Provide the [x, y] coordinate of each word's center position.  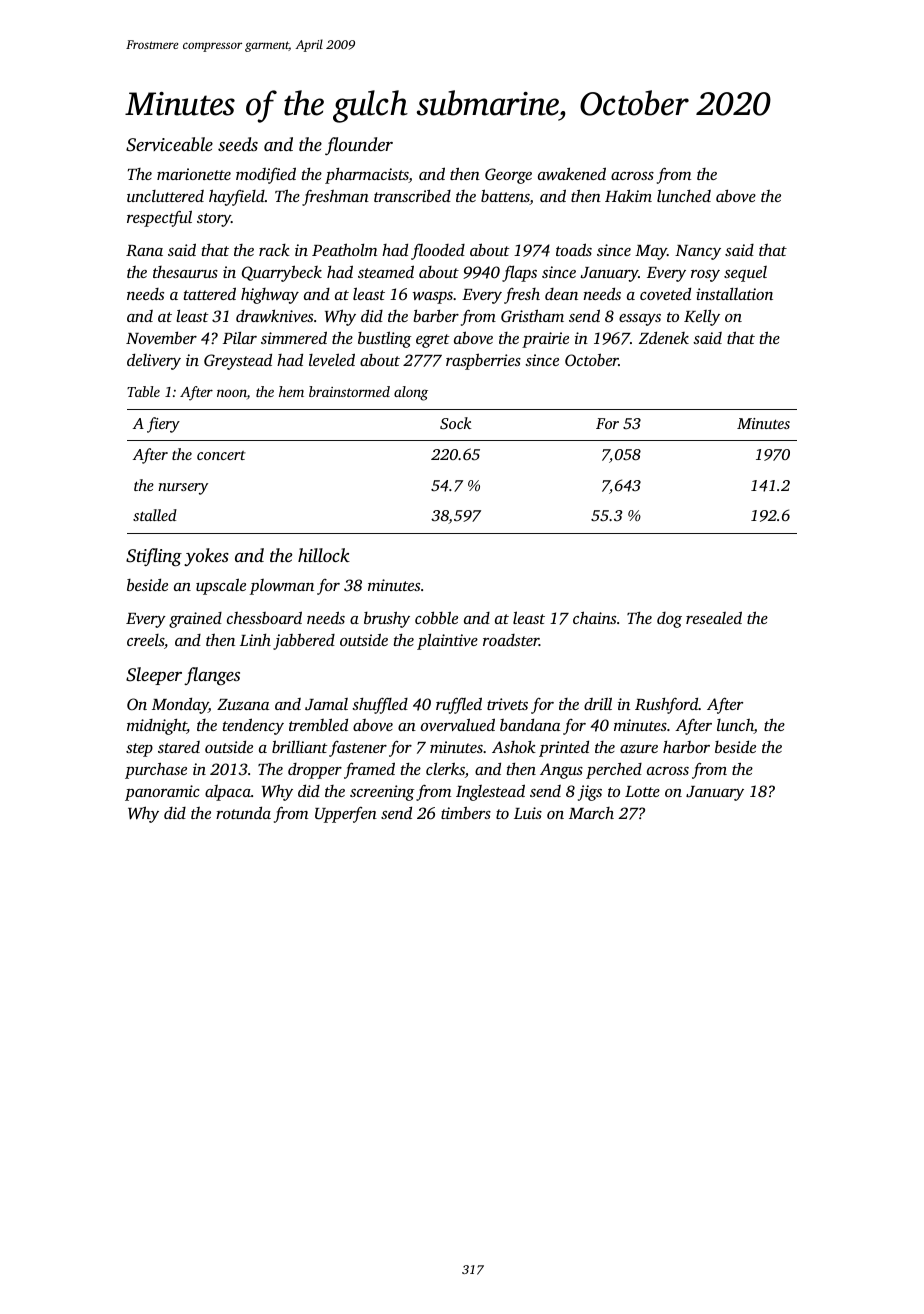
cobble [436, 617]
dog [669, 620]
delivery [154, 361]
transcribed [412, 195]
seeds [238, 144]
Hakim [628, 195]
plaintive [447, 641]
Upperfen [346, 815]
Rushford [667, 705]
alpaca [228, 793]
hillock [324, 555]
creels [145, 640]
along [411, 393]
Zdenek [664, 337]
